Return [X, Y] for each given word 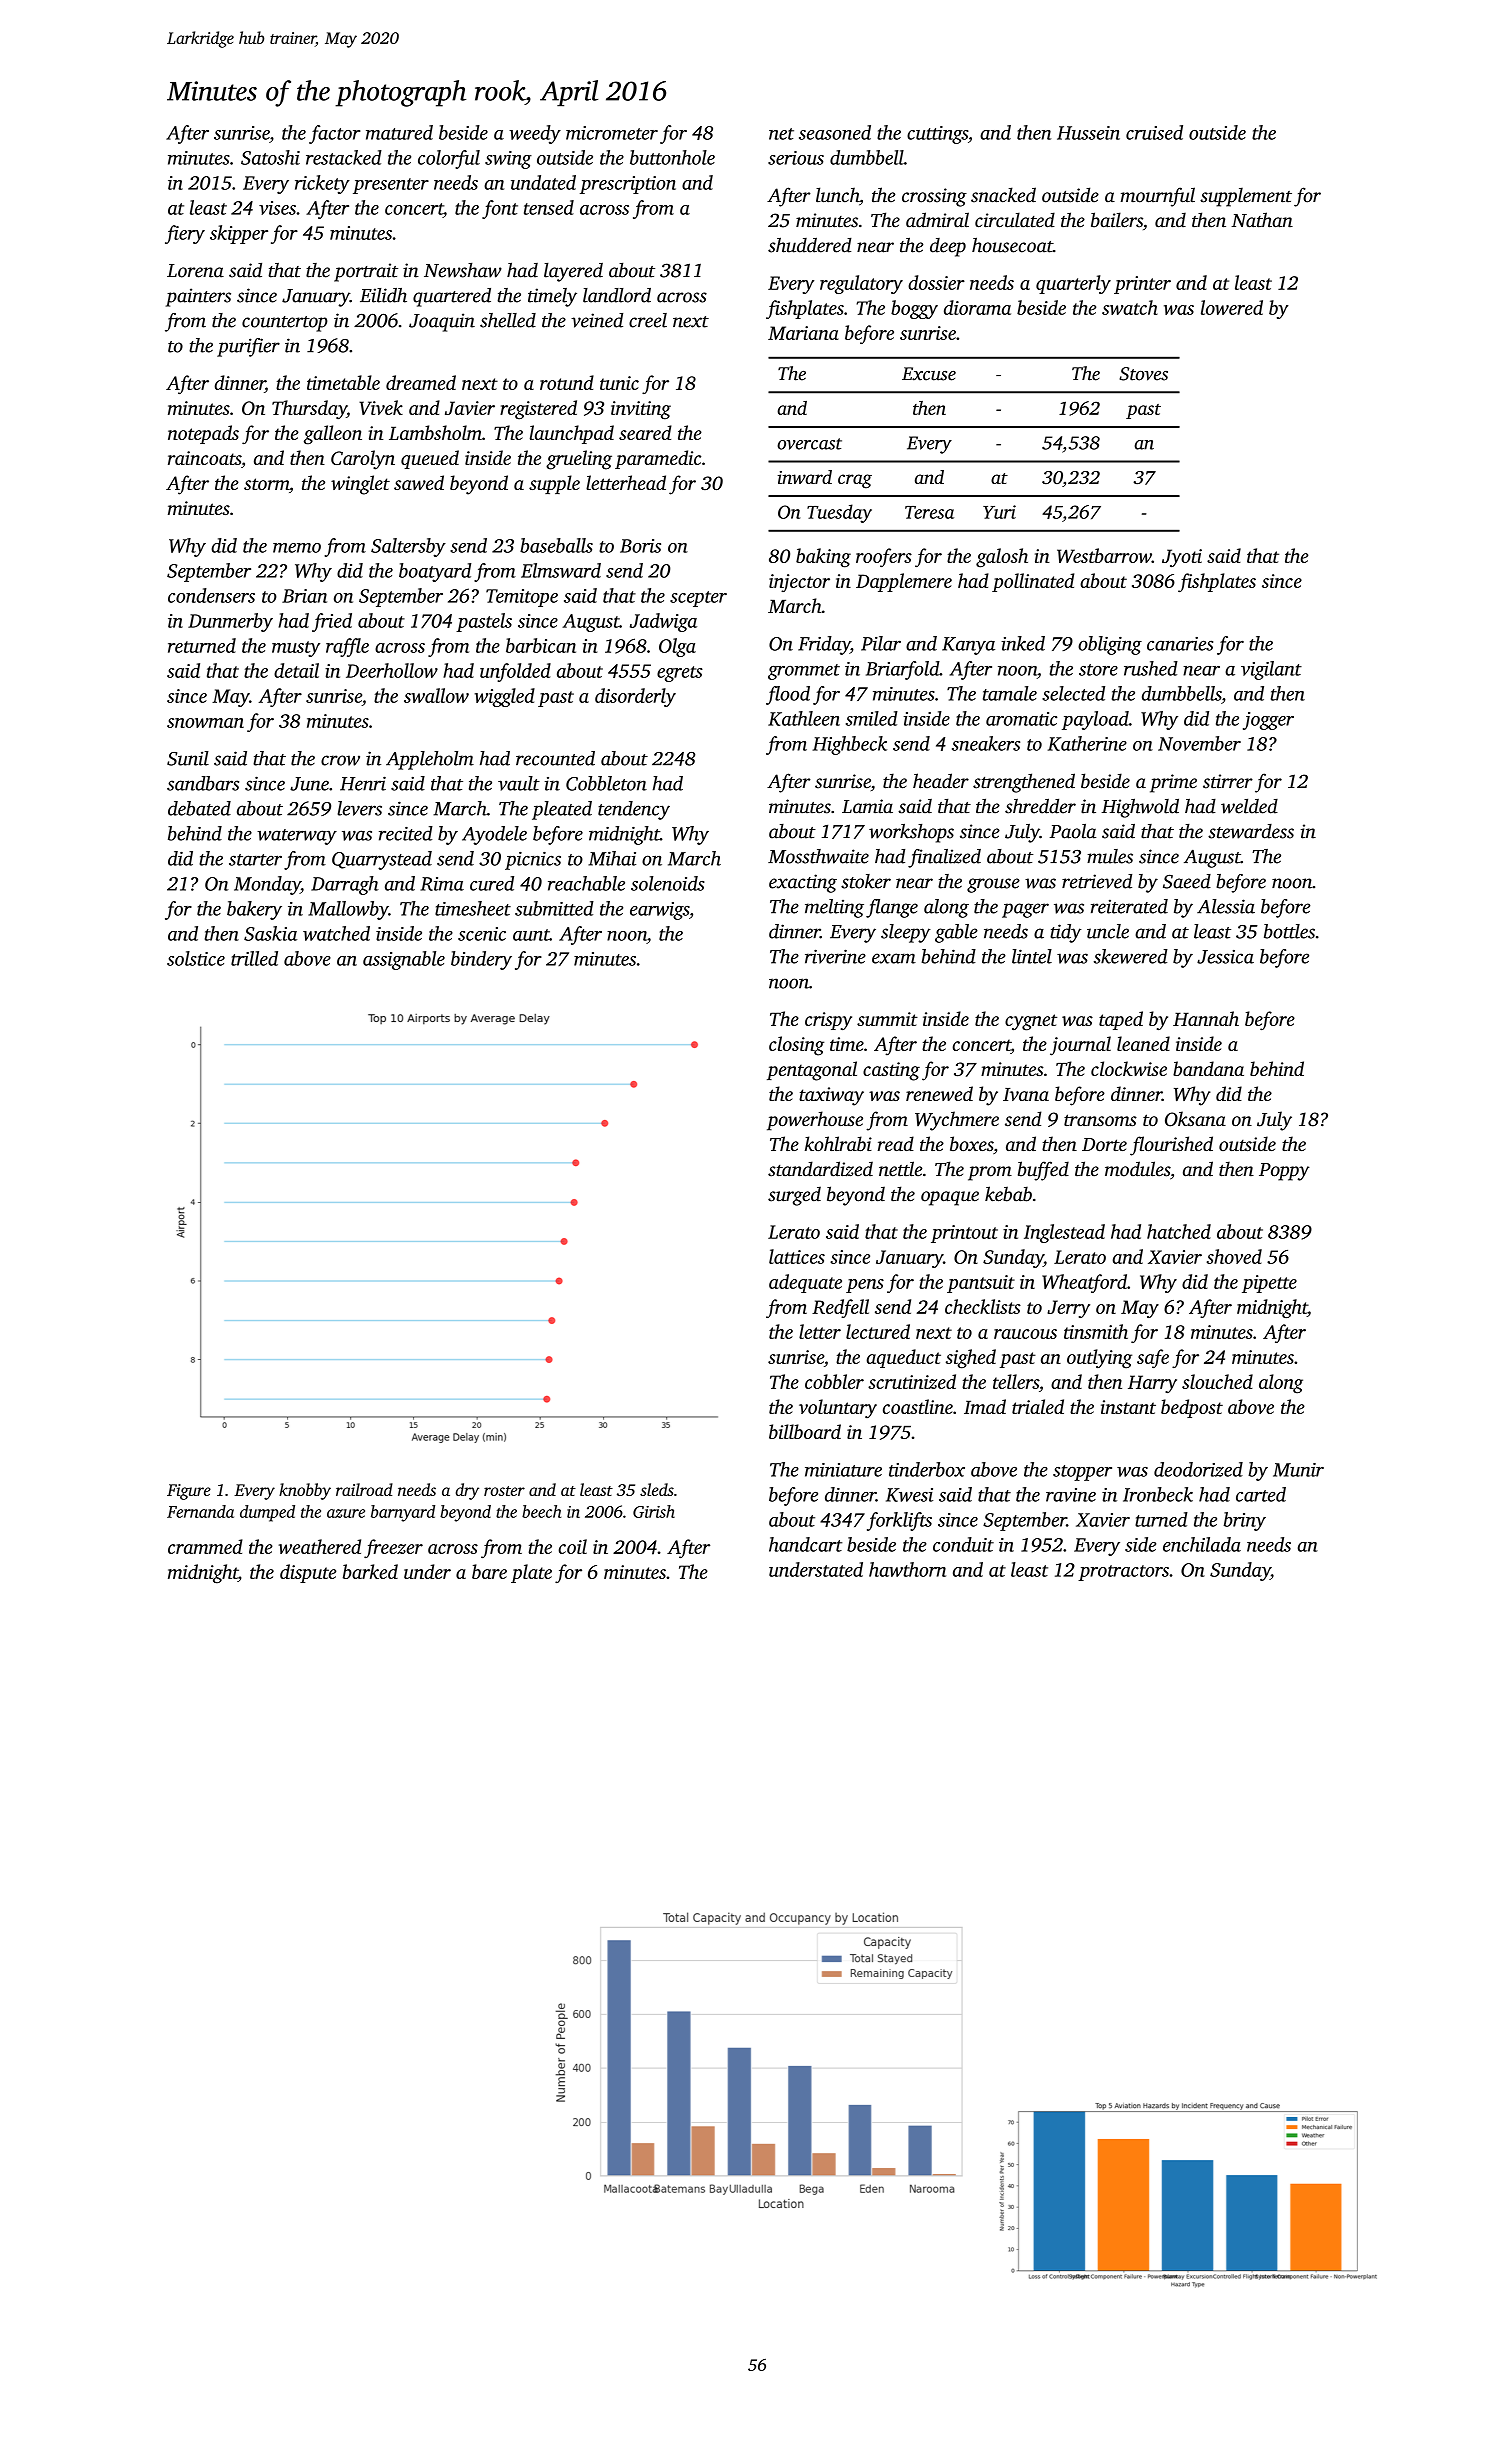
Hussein [1088, 133]
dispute [308, 1573]
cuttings [937, 135]
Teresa [929, 512]
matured [399, 132]
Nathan [1262, 220]
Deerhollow [392, 670]
